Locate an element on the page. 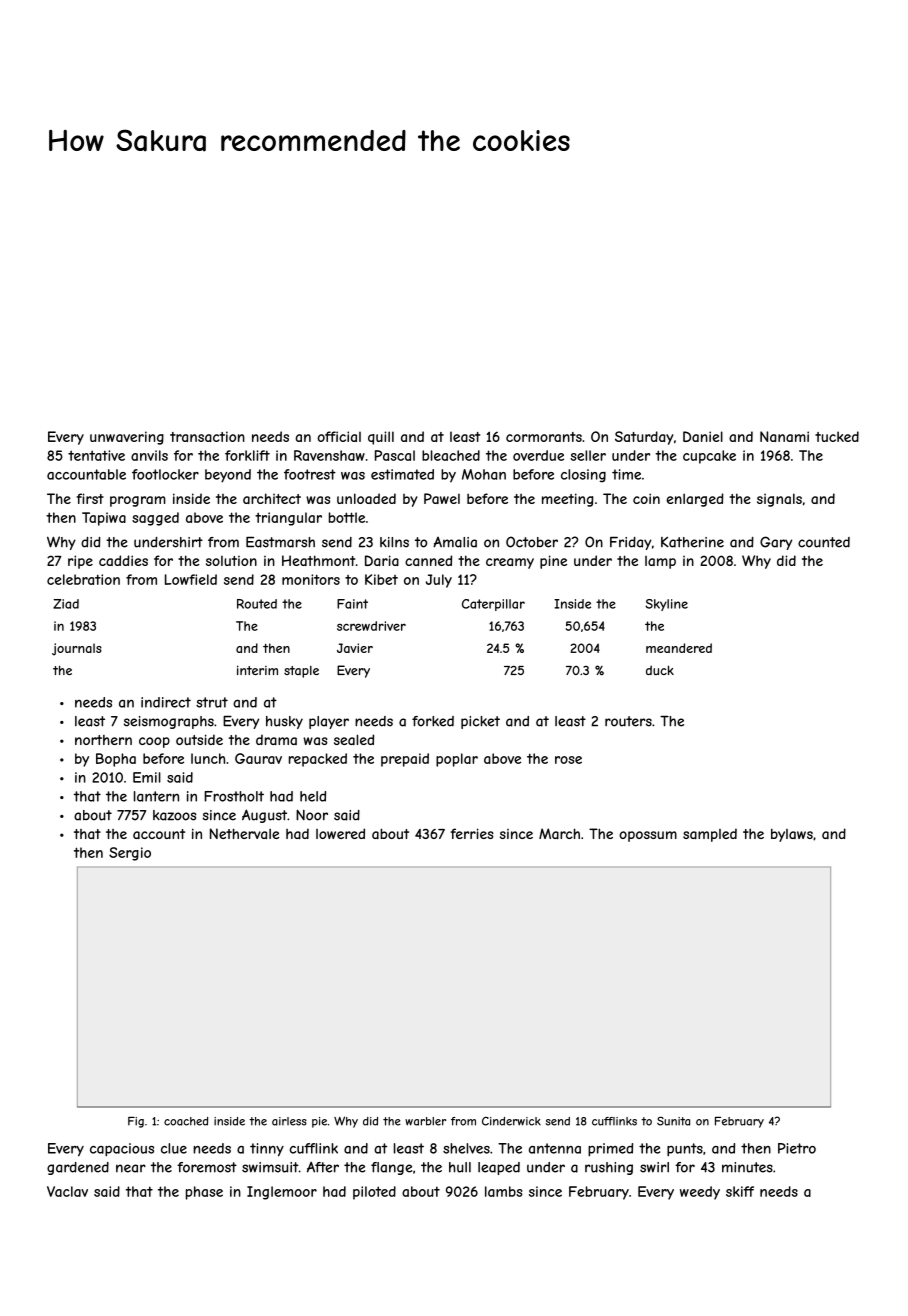 The image size is (908, 1316). Fig is located at coordinates (136, 1122).
